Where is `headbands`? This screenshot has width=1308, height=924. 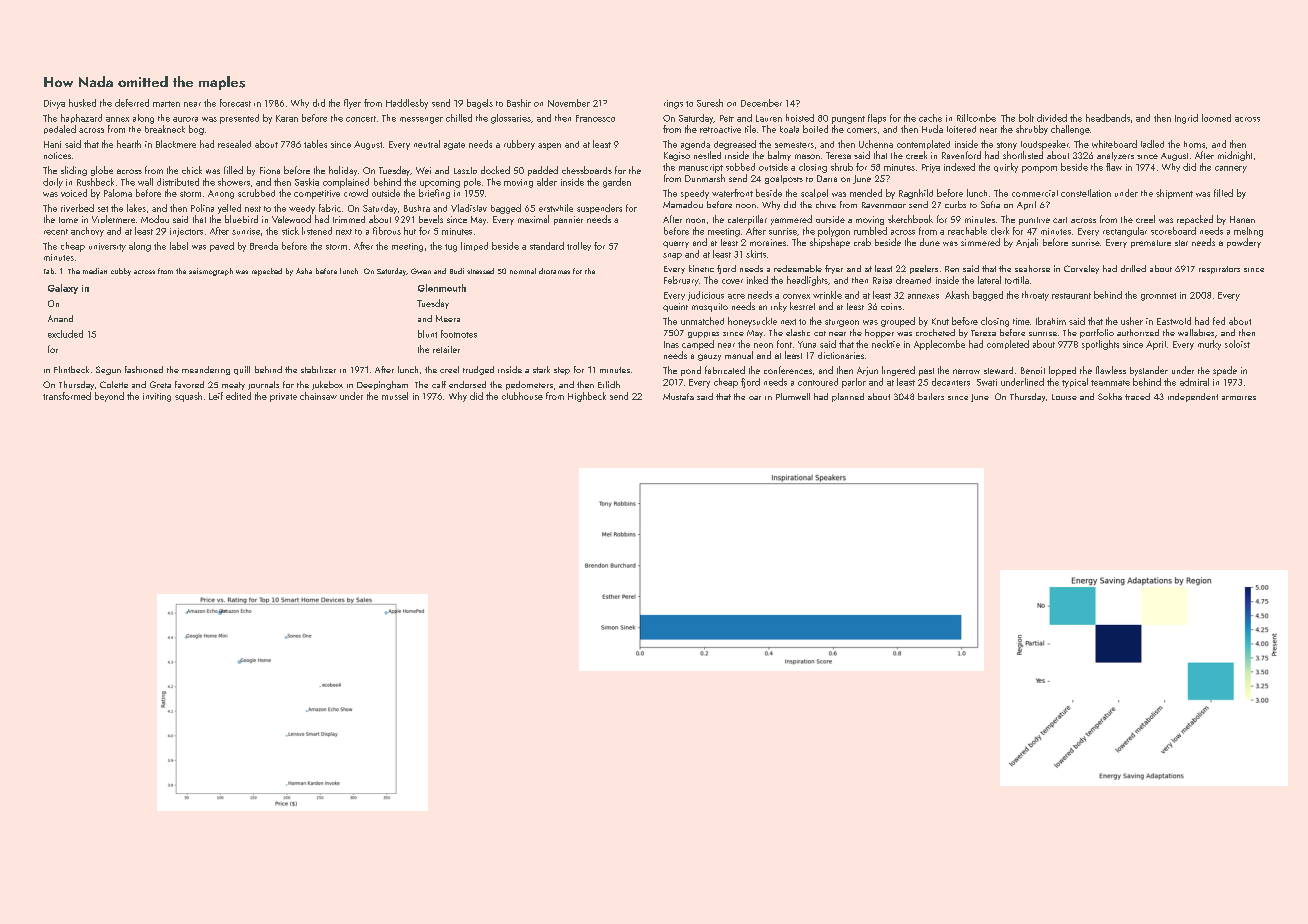
headbands is located at coordinates (1108, 118).
